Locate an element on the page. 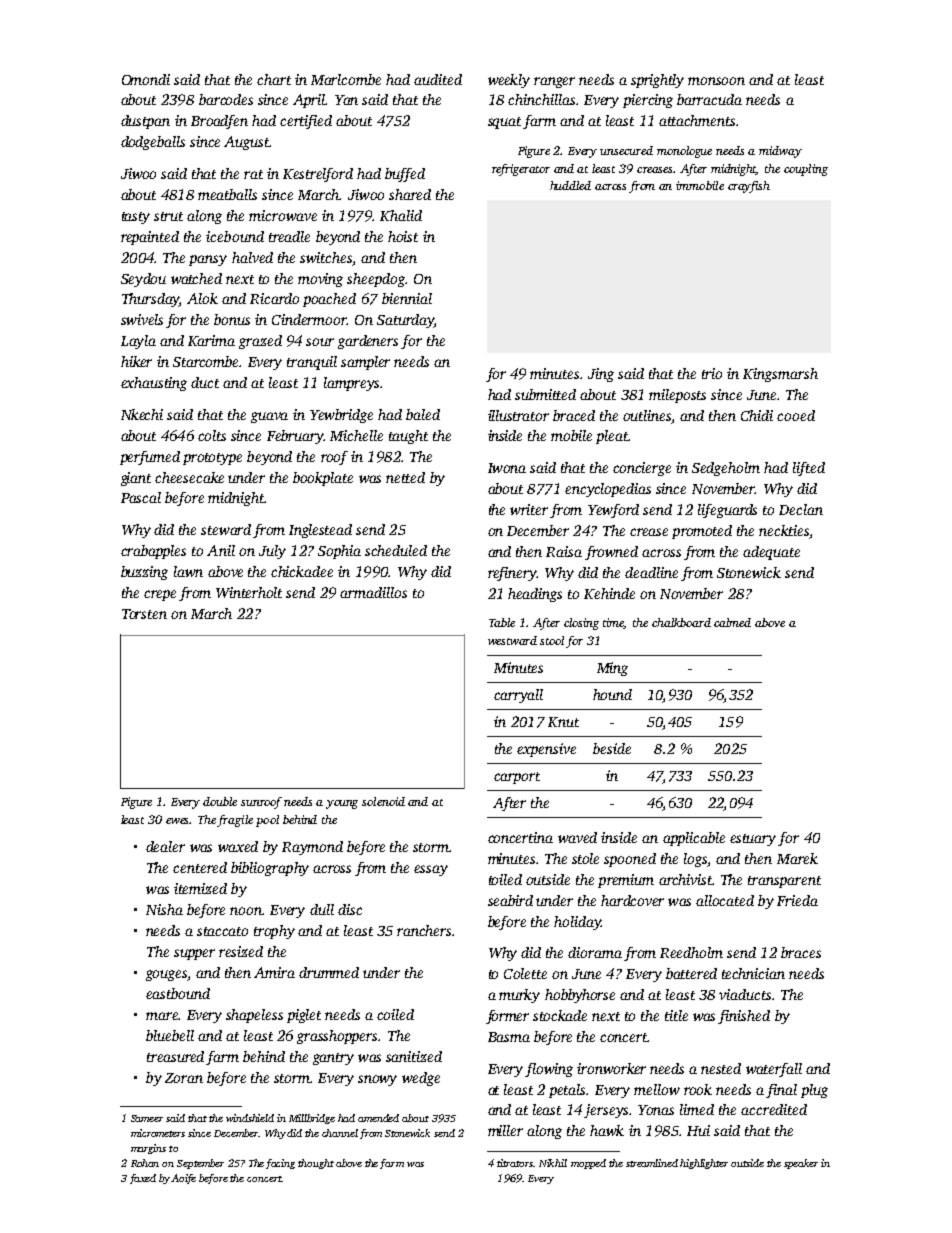 The height and width of the document is (1233, 952). solenoid is located at coordinates (383, 801).
